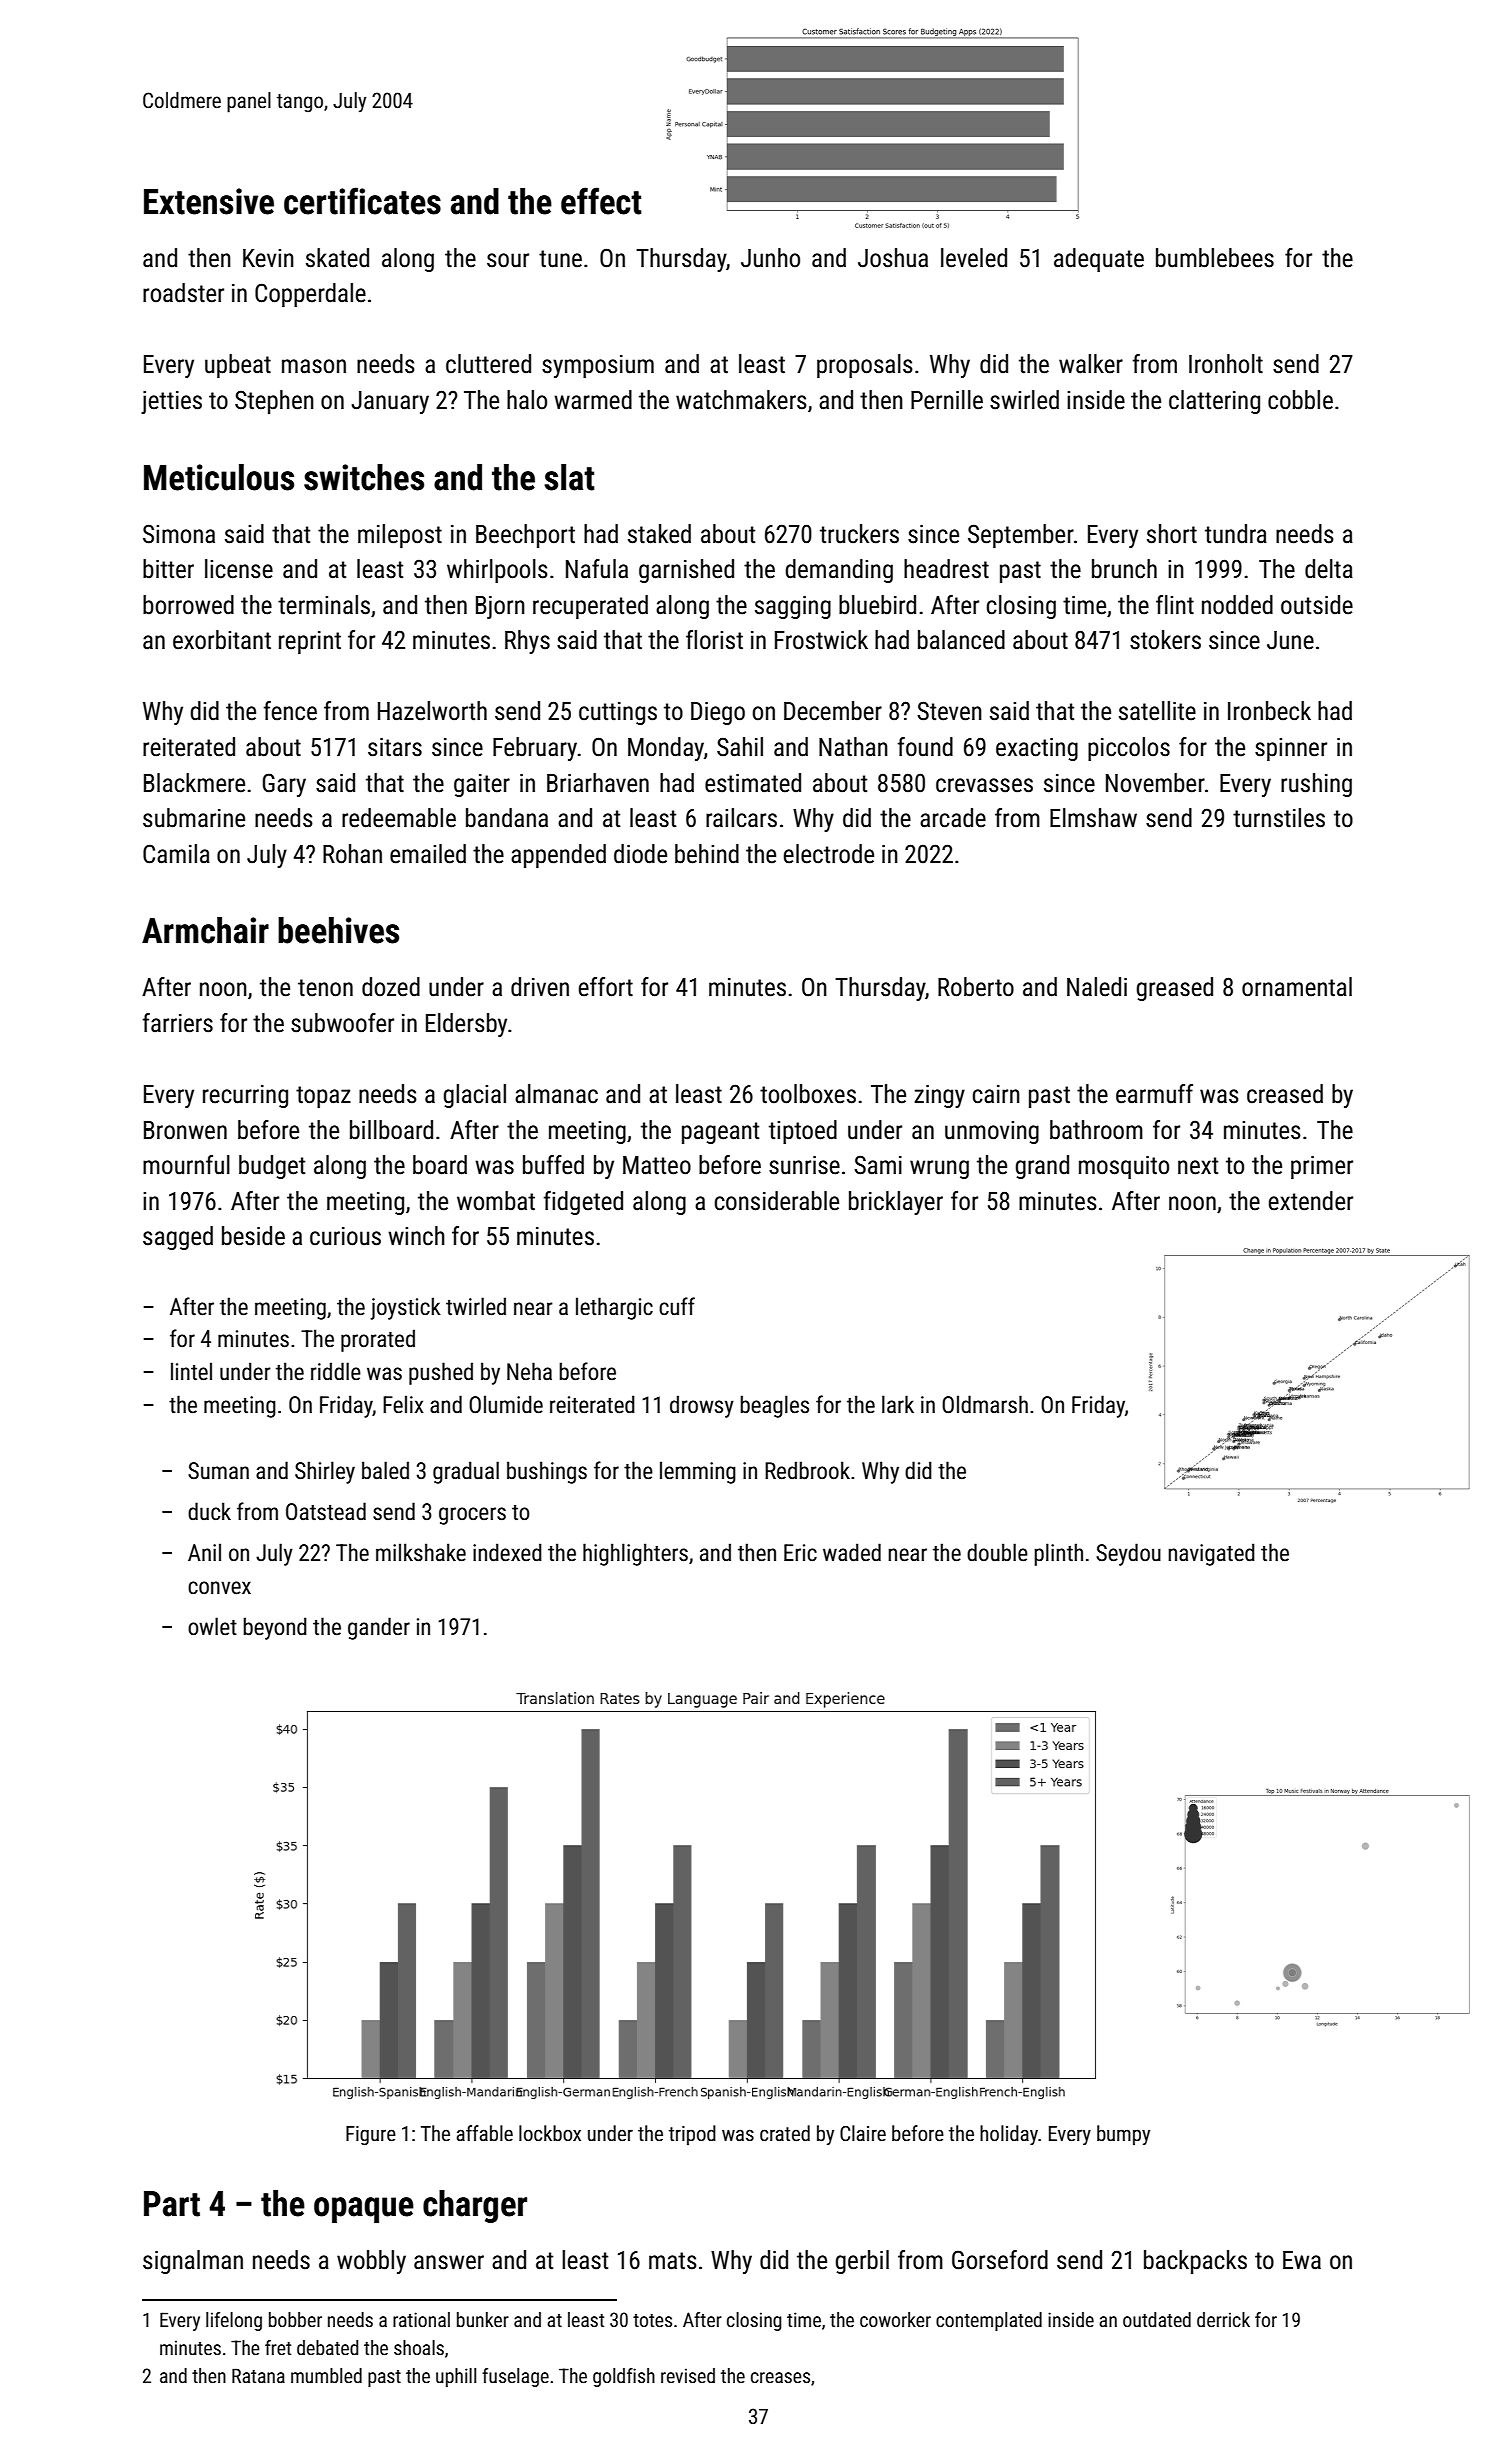 The height and width of the document is (2464, 1496). Describe the element at coordinates (997, 1552) in the document. I see `double` at that location.
